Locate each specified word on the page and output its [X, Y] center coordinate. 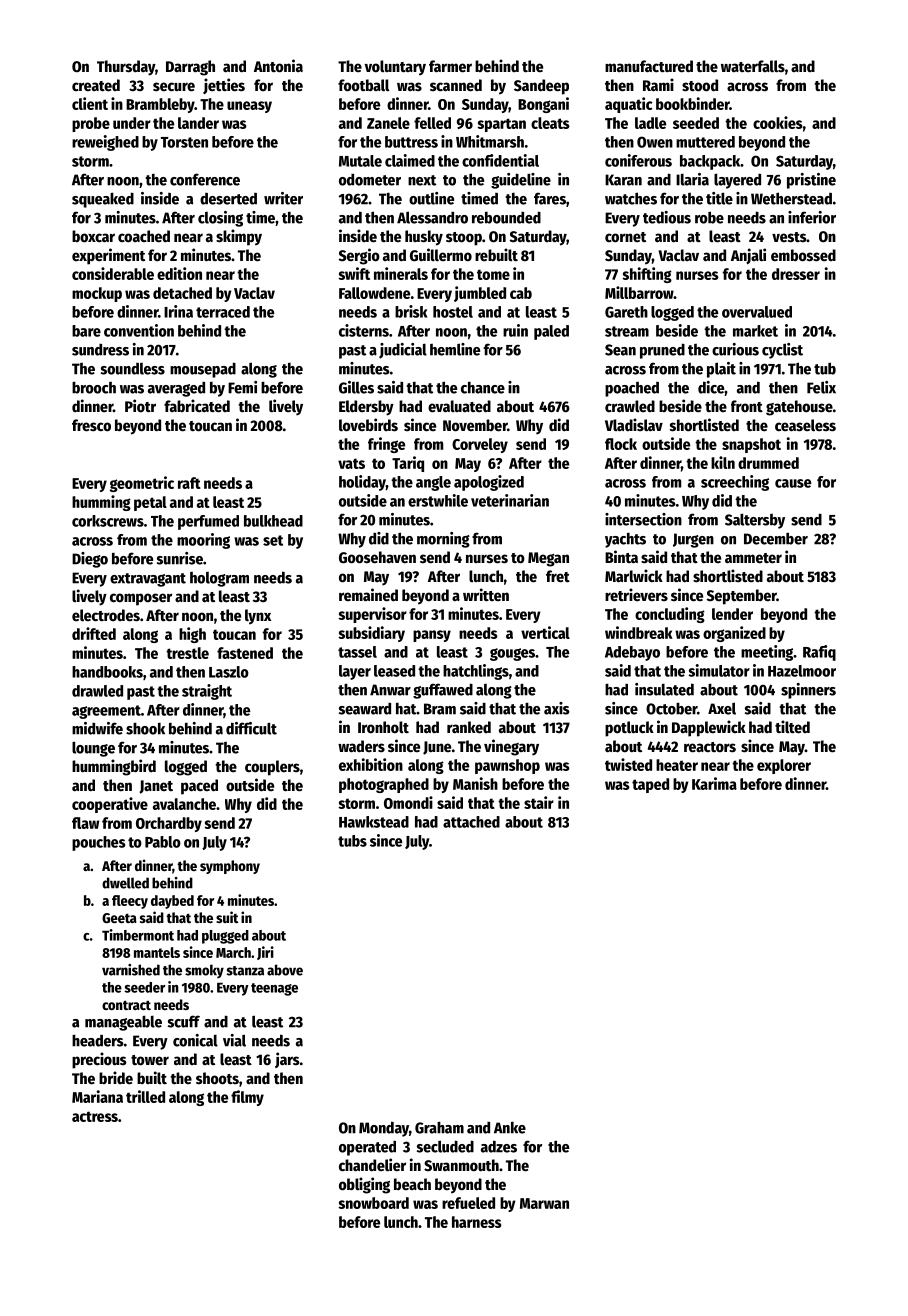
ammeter [753, 558]
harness [477, 1222]
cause [793, 483]
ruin [515, 330]
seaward [365, 709]
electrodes [106, 615]
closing [220, 219]
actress [95, 1116]
